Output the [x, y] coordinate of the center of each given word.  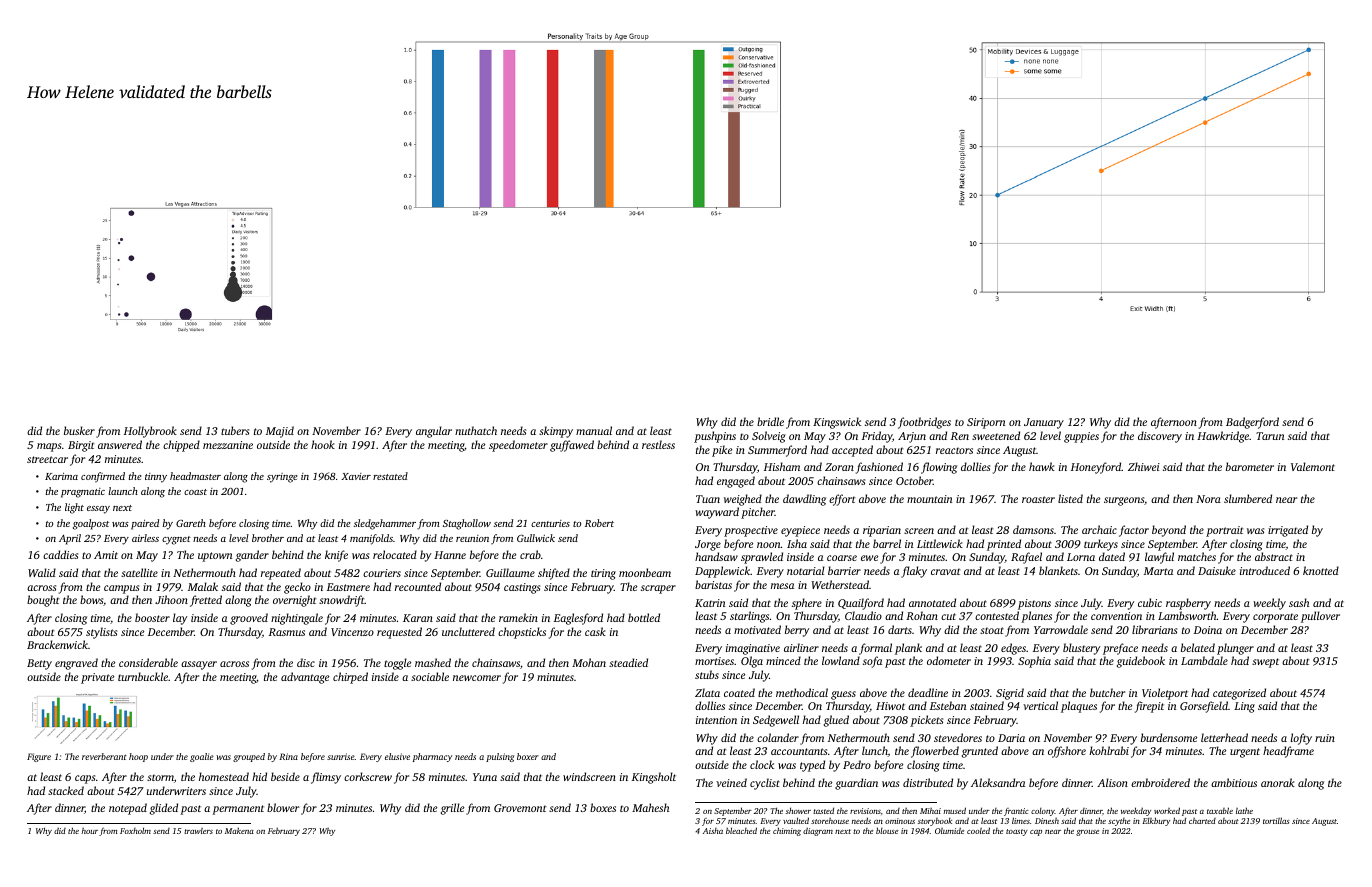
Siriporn [986, 423]
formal [875, 649]
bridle [770, 421]
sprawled [762, 558]
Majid [280, 432]
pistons [1034, 604]
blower [283, 807]
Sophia [1034, 662]
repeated [281, 574]
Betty [39, 664]
